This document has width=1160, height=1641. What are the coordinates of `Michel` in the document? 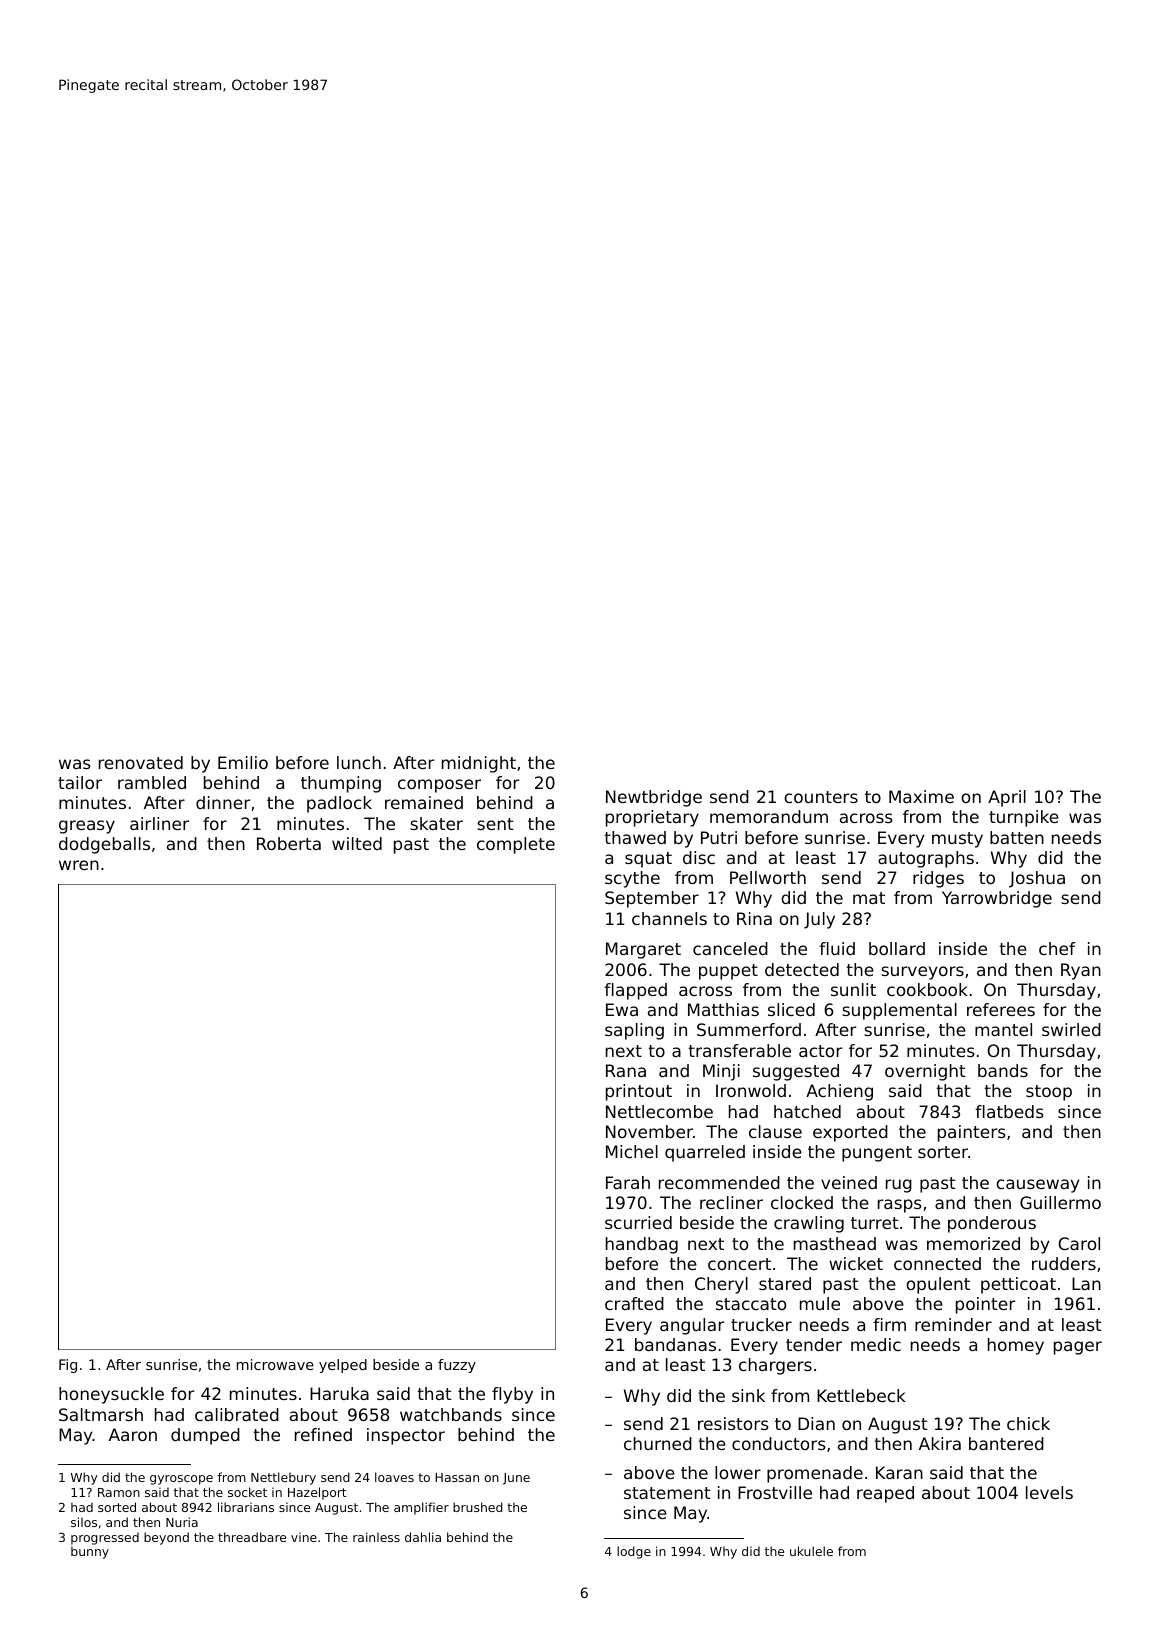 It's located at (632, 1151).
